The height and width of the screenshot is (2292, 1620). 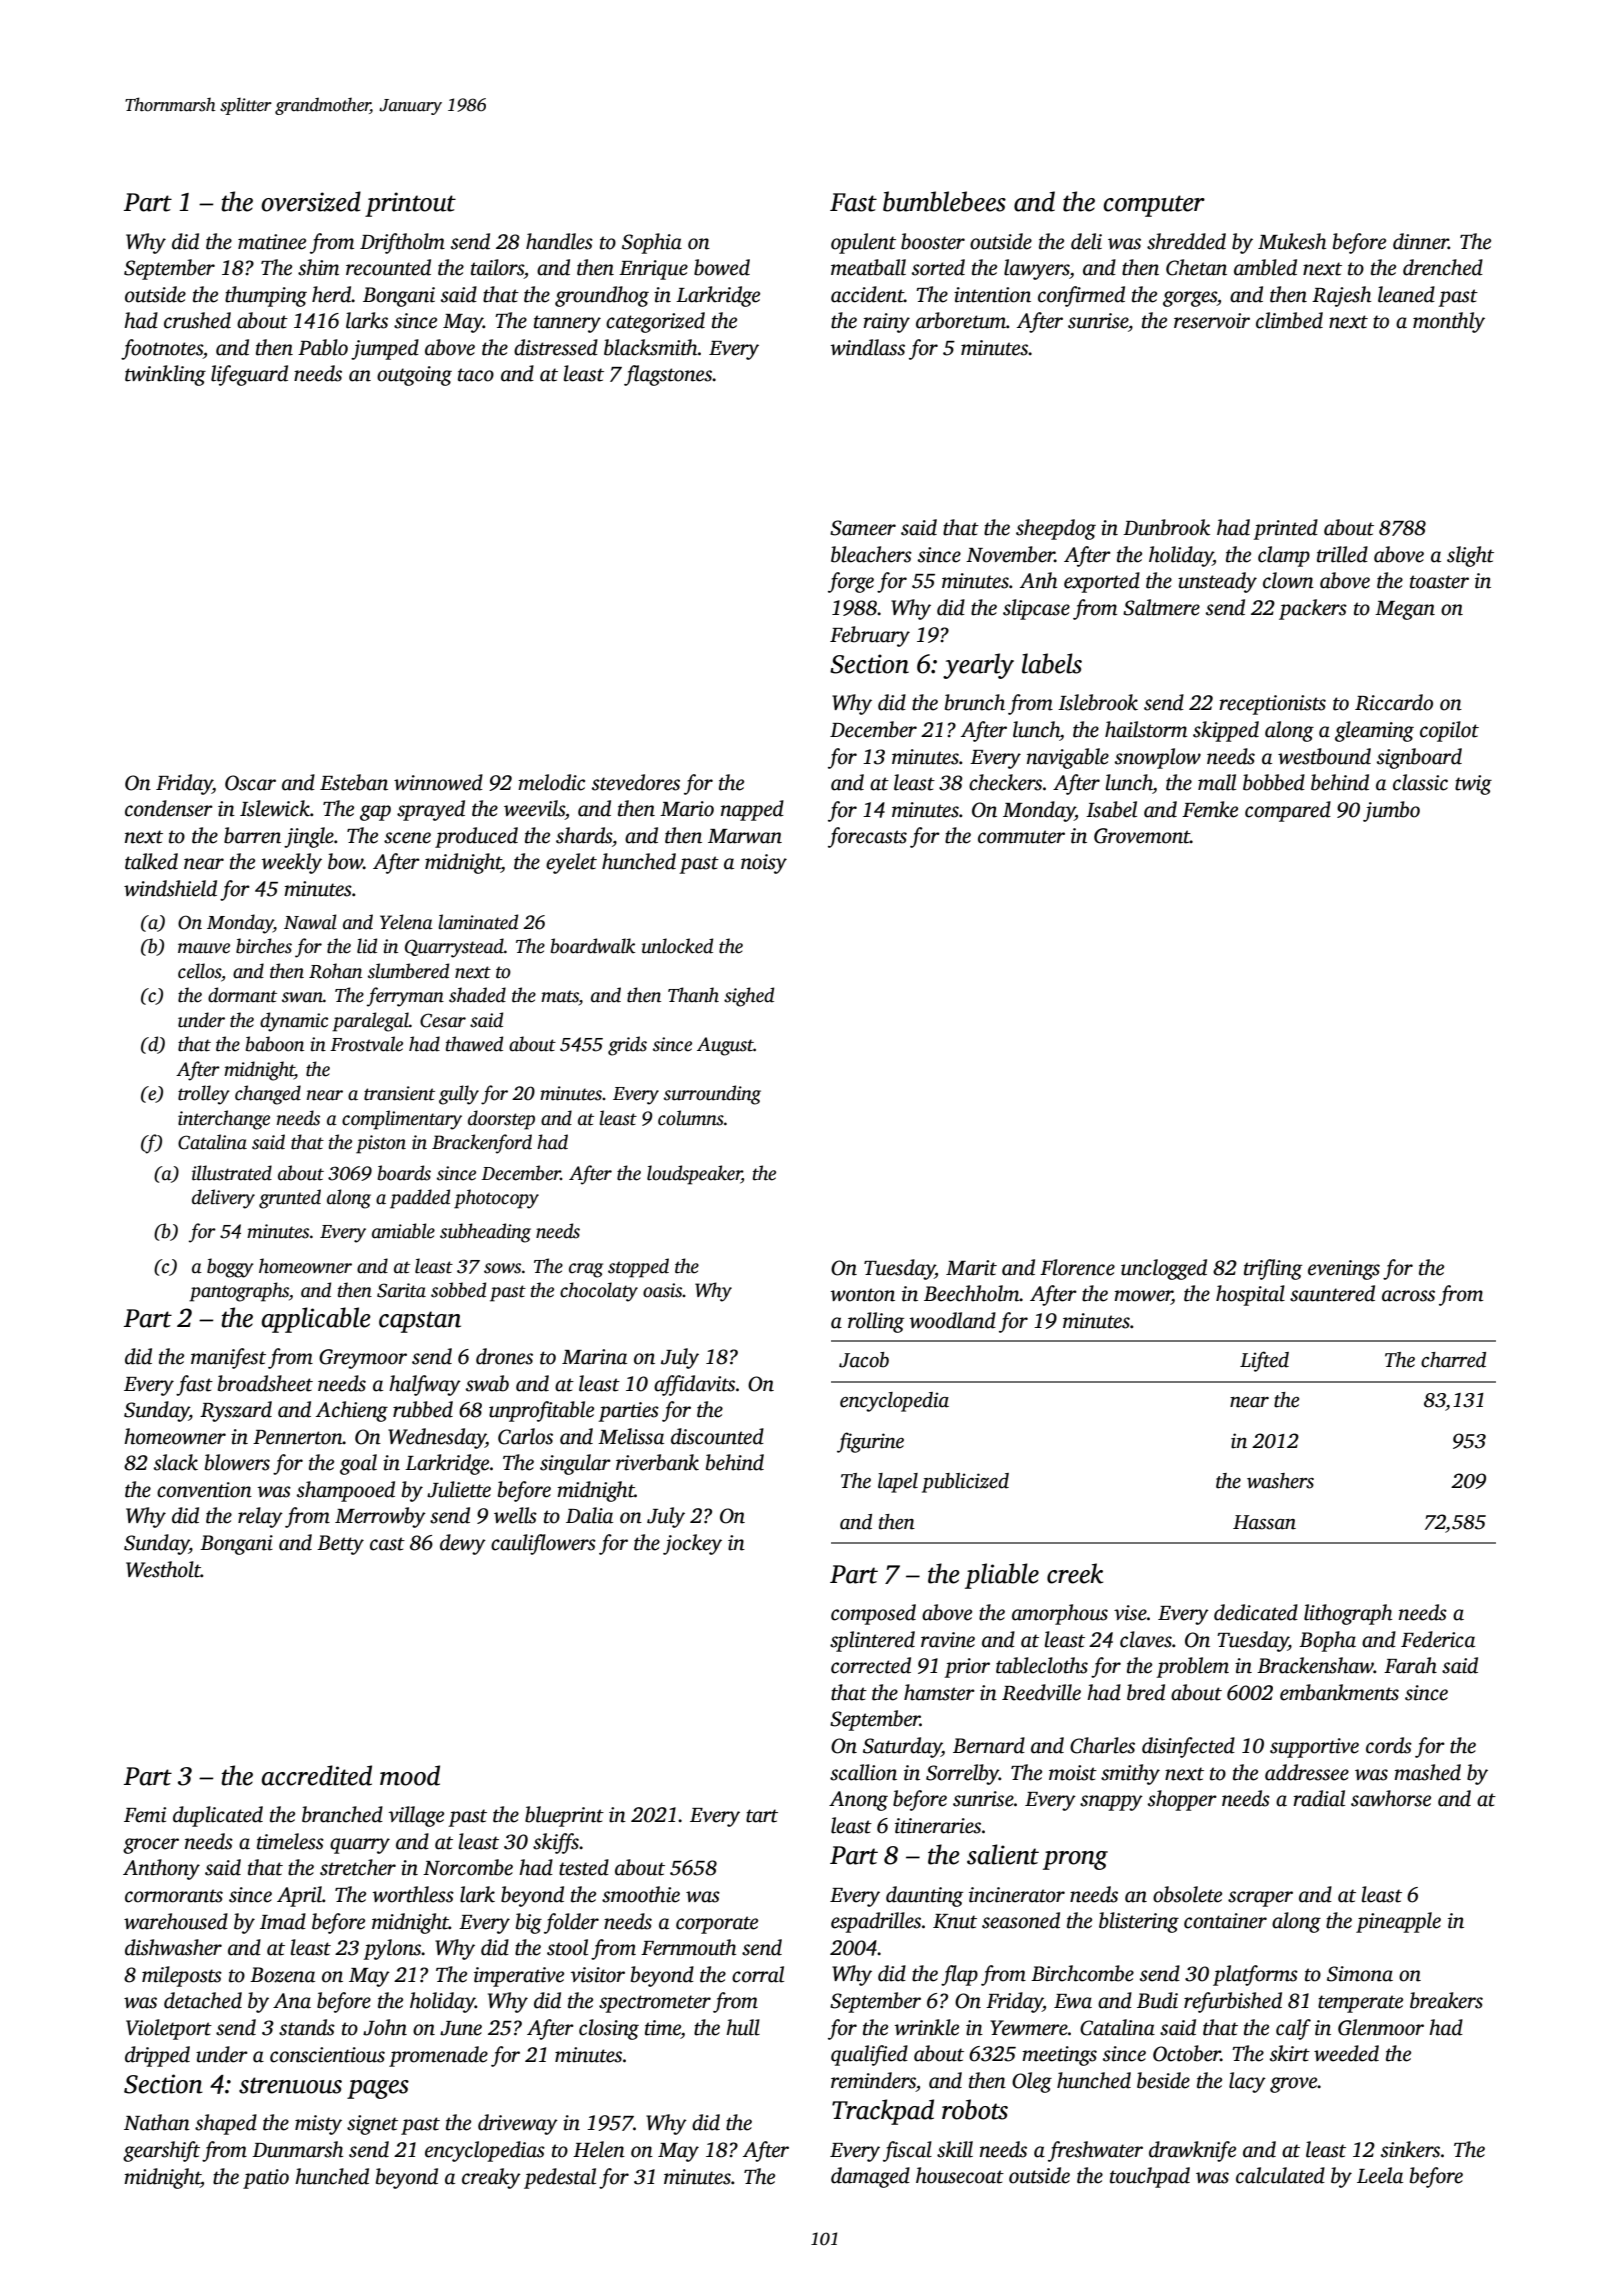 I want to click on embankments, so click(x=1339, y=1692).
